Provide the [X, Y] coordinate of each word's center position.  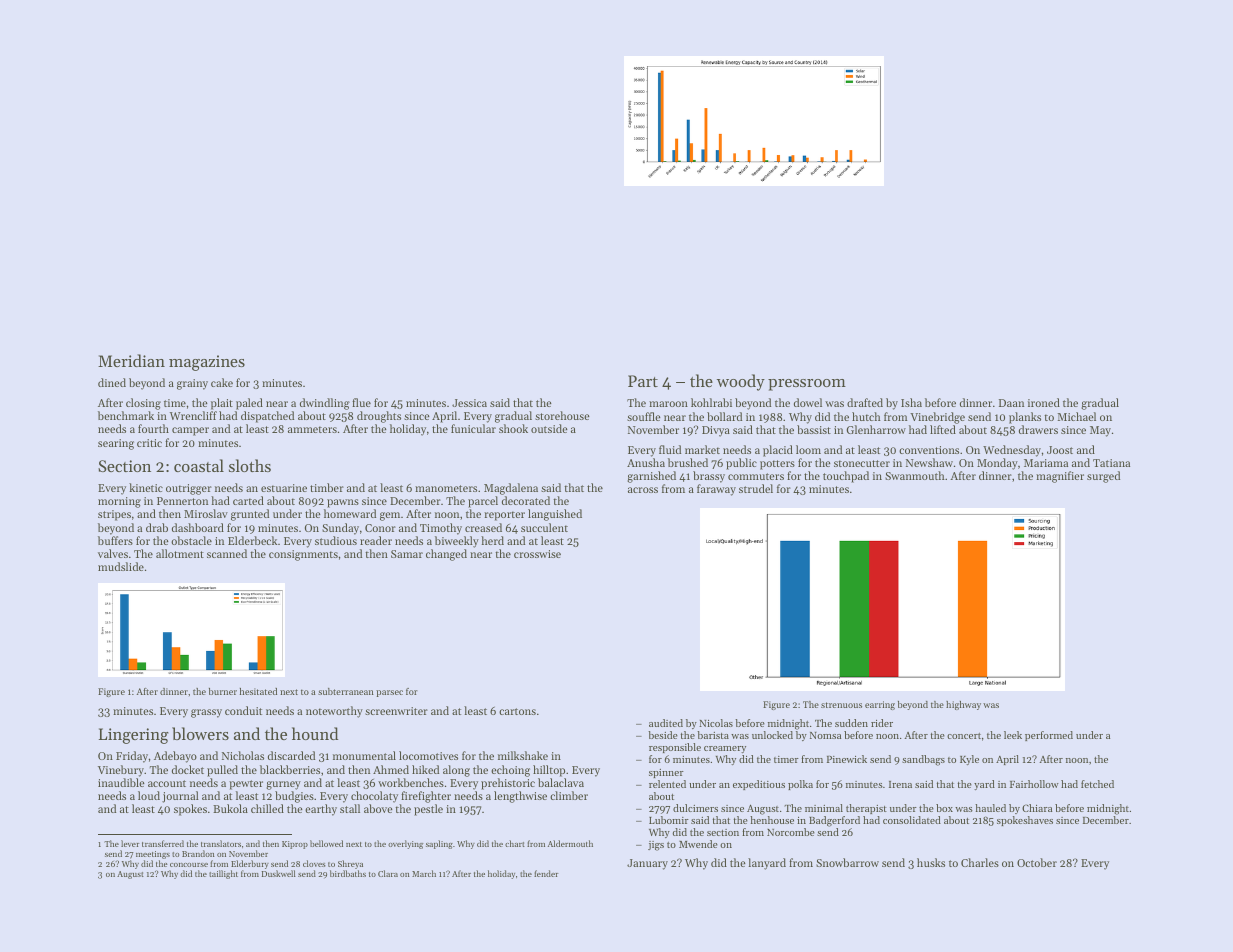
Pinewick [847, 759]
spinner [666, 773]
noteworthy [334, 712]
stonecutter [862, 463]
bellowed [326, 843]
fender [546, 873]
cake [222, 382]
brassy [709, 477]
